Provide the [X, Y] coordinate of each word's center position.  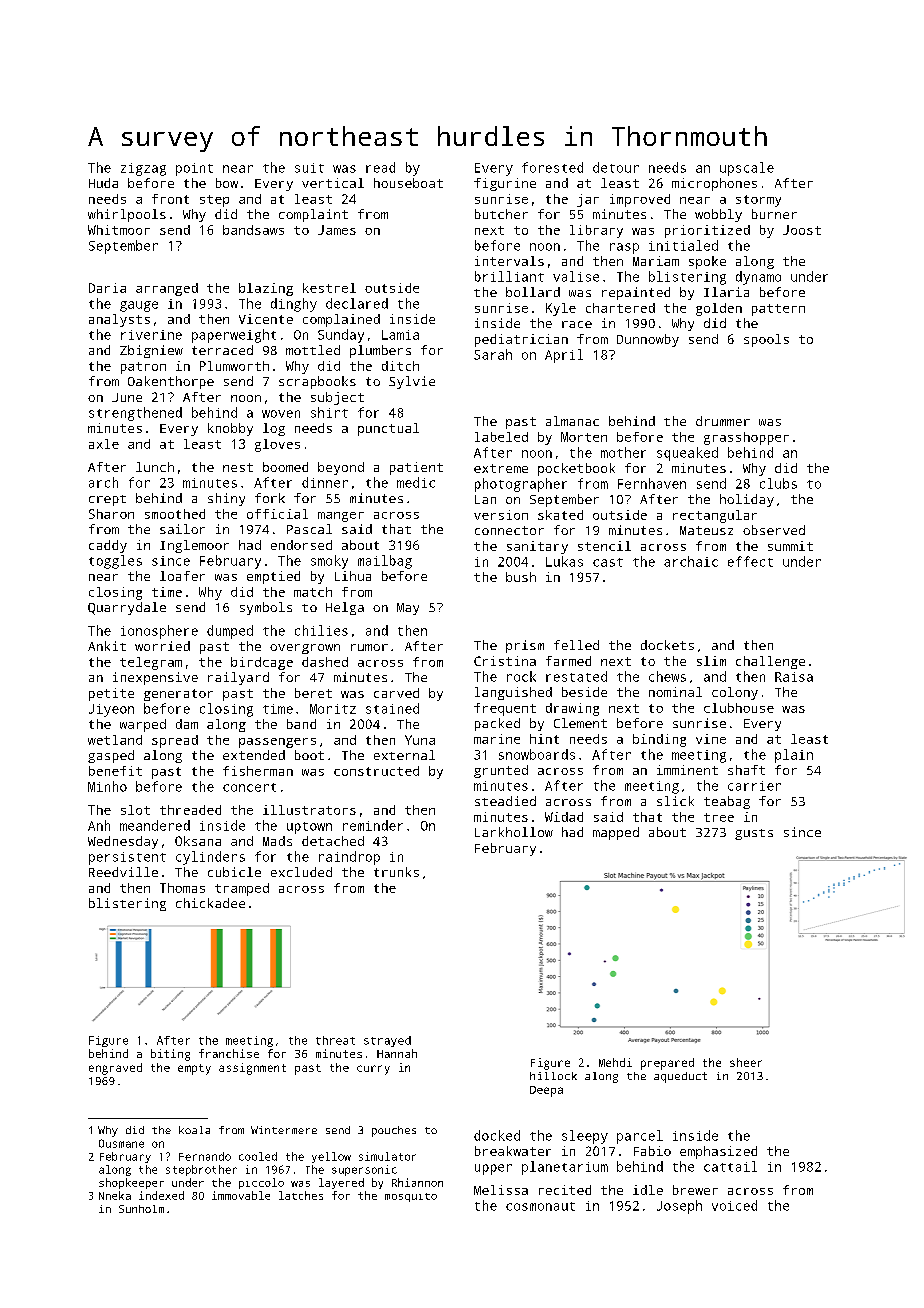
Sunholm [141, 1209]
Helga [345, 608]
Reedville [123, 872]
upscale [747, 169]
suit [309, 168]
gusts [754, 834]
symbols [266, 608]
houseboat [408, 183]
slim [711, 661]
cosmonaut [540, 1206]
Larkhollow [514, 832]
